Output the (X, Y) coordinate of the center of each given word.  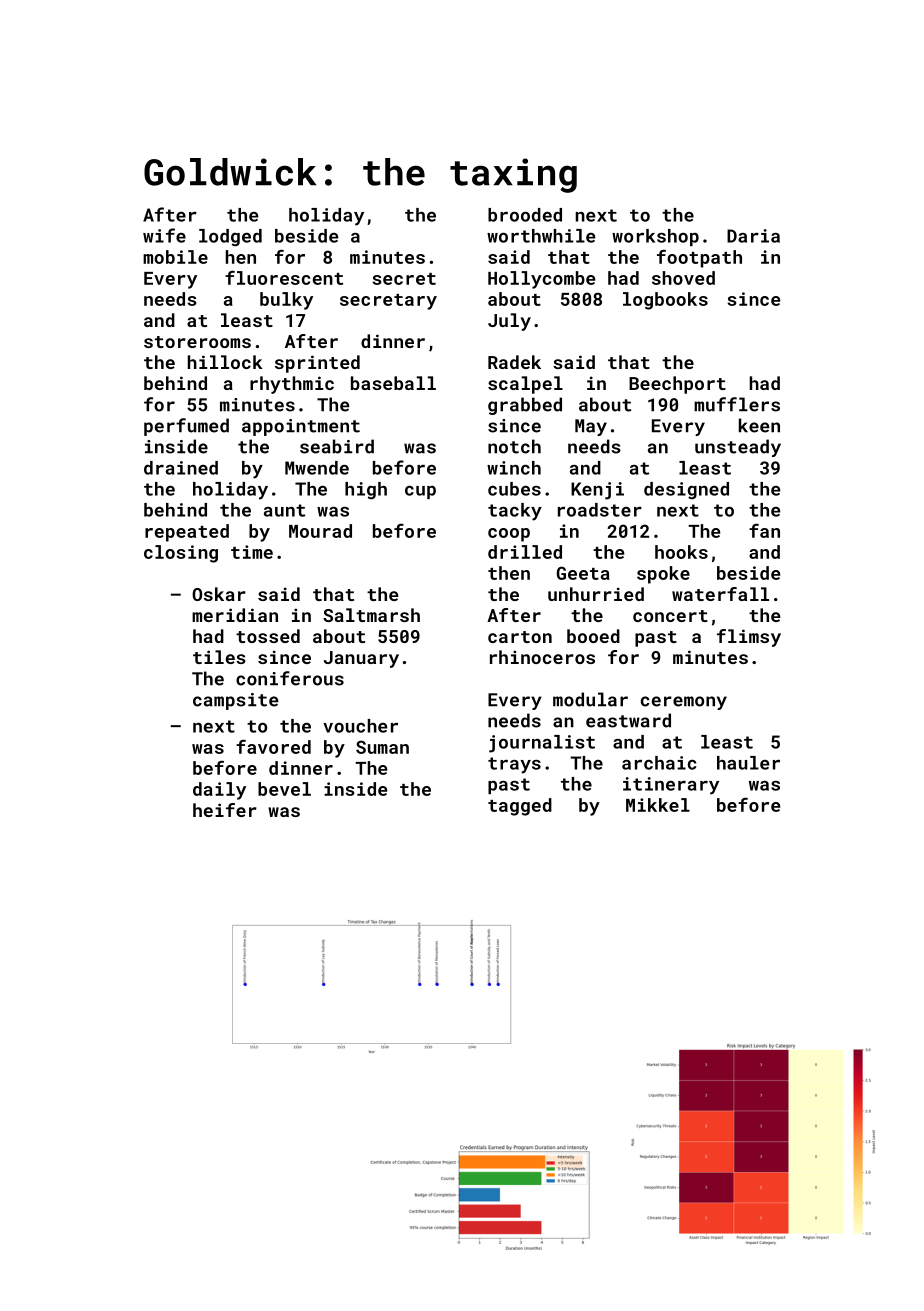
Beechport (677, 385)
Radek (514, 362)
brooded (525, 215)
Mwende (317, 468)
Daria (753, 236)
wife (164, 235)
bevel (284, 789)
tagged (520, 807)
